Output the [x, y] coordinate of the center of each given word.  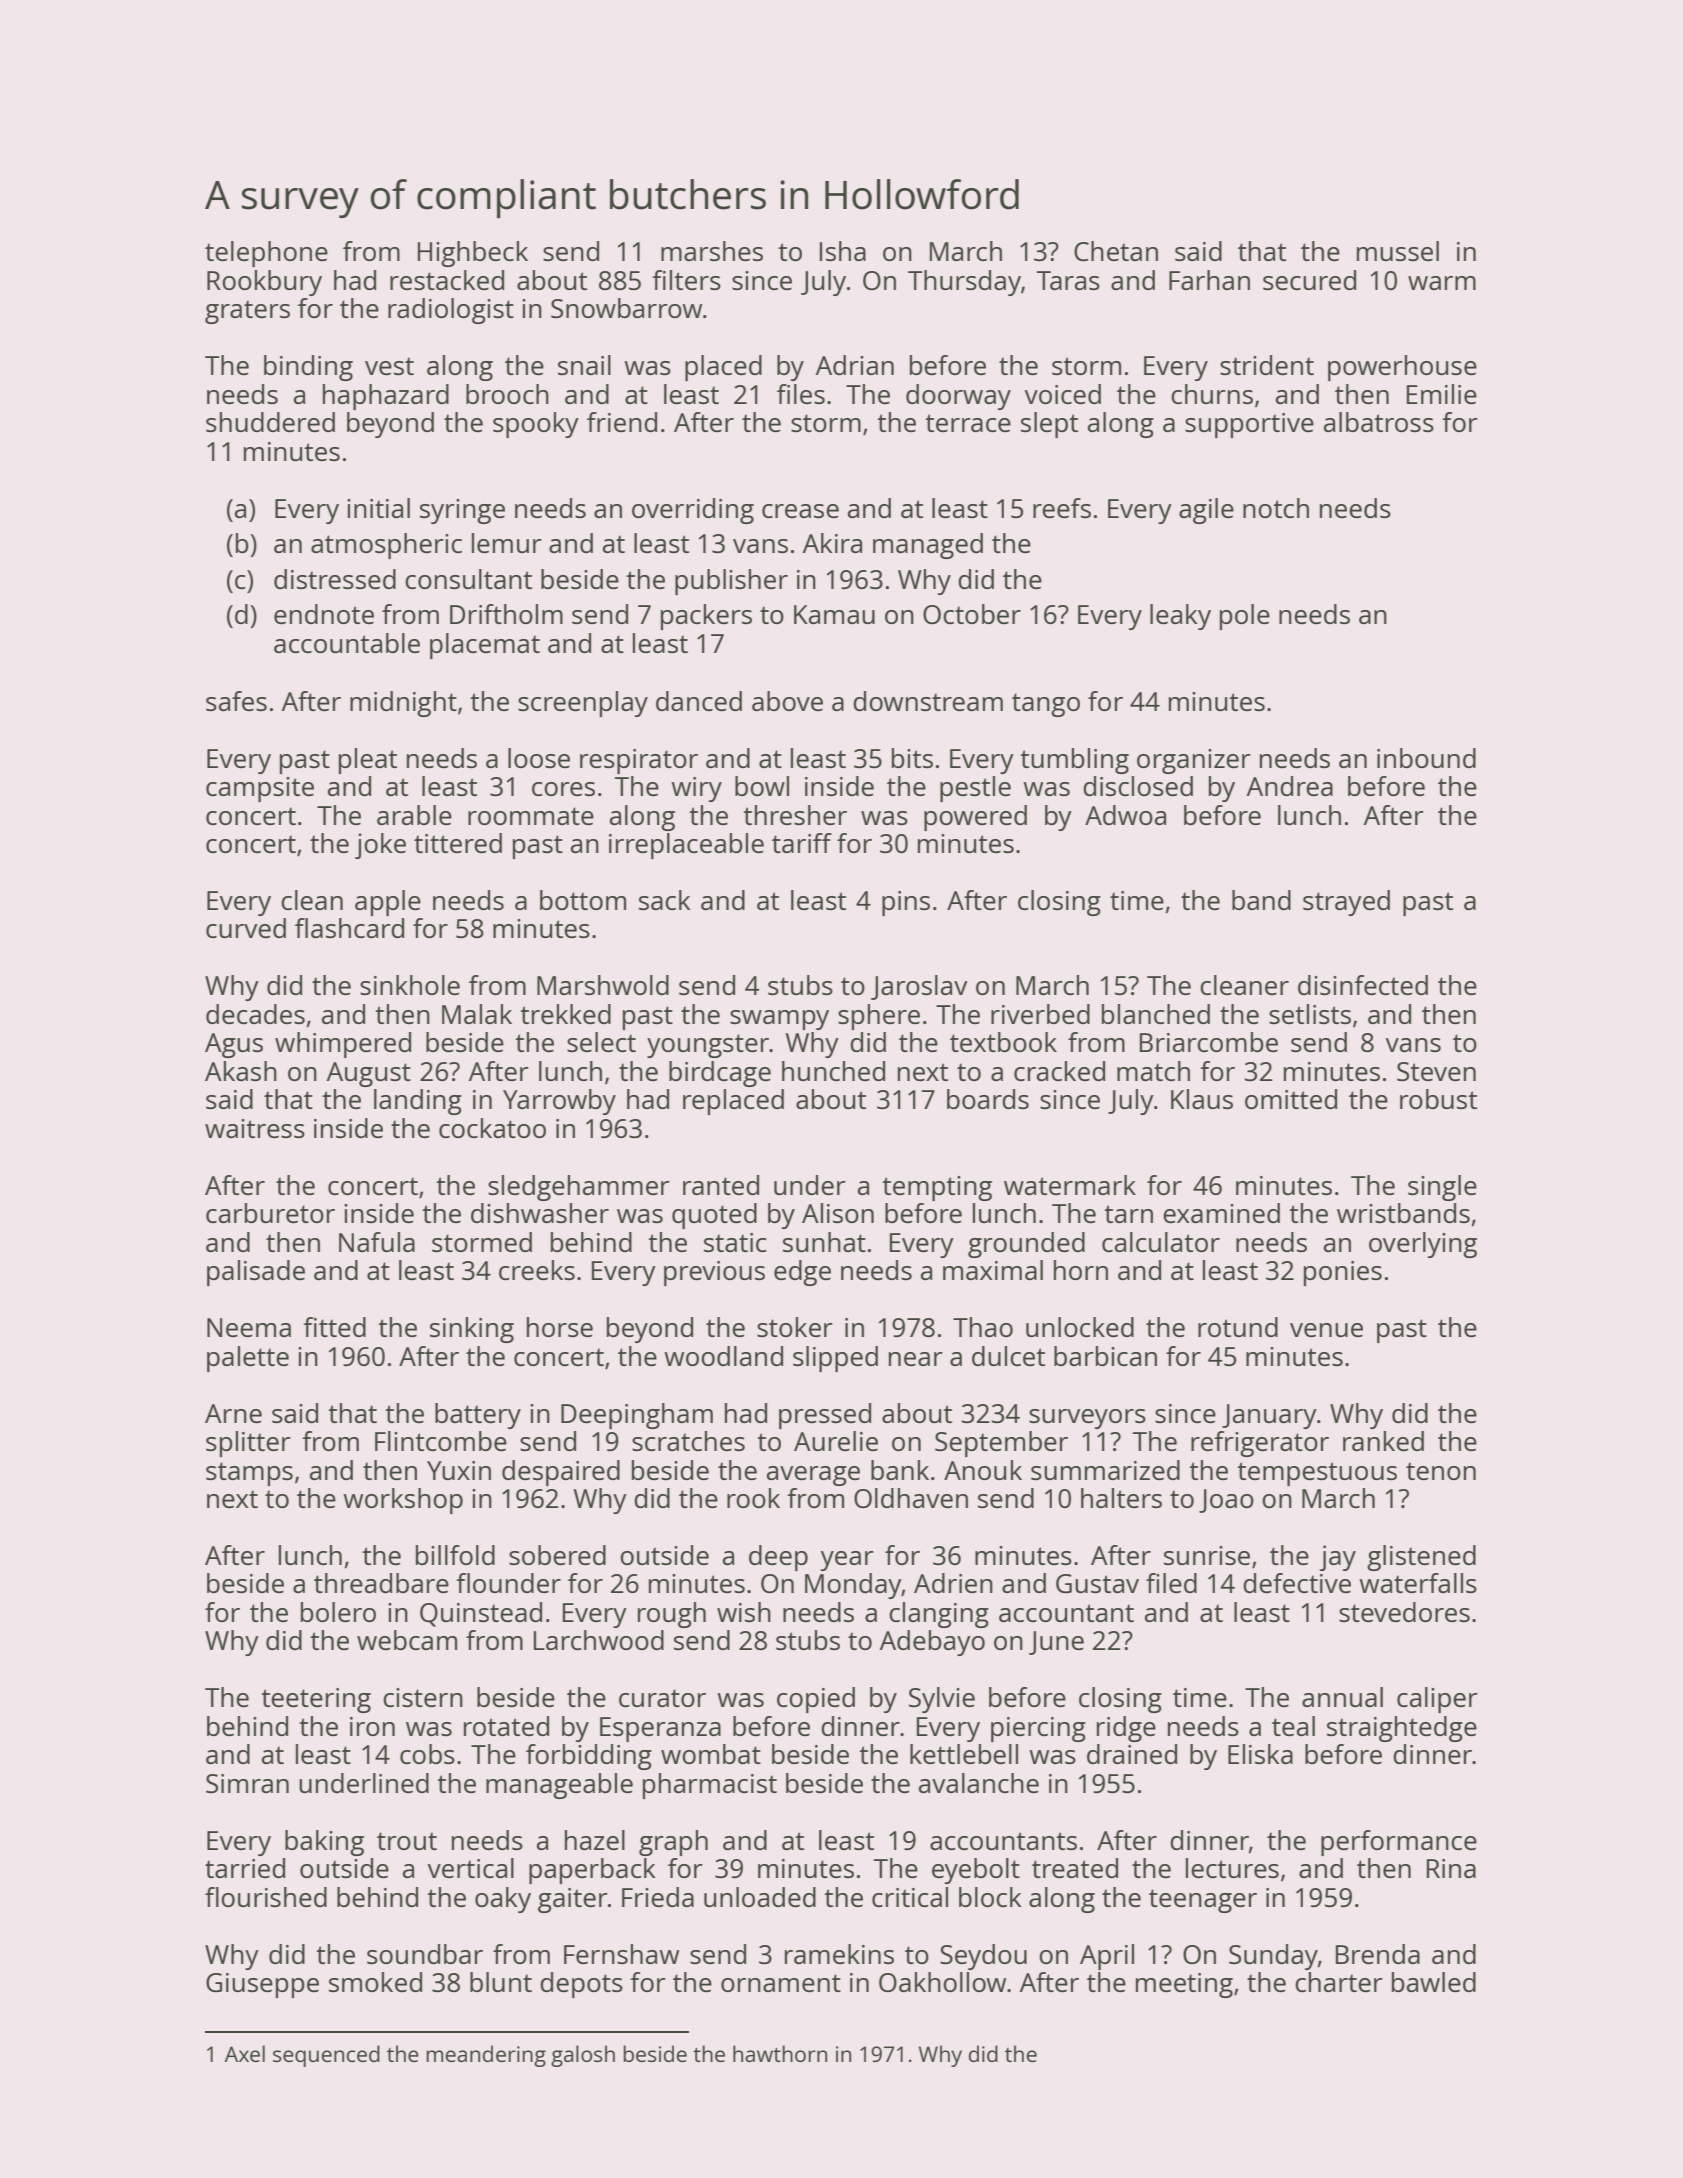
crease [800, 511]
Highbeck [473, 254]
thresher [795, 815]
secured [1309, 280]
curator [662, 1698]
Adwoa [1125, 815]
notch [1276, 508]
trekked [565, 1014]
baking [324, 1843]
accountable [347, 643]
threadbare [381, 1583]
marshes [712, 251]
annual [1342, 1697]
